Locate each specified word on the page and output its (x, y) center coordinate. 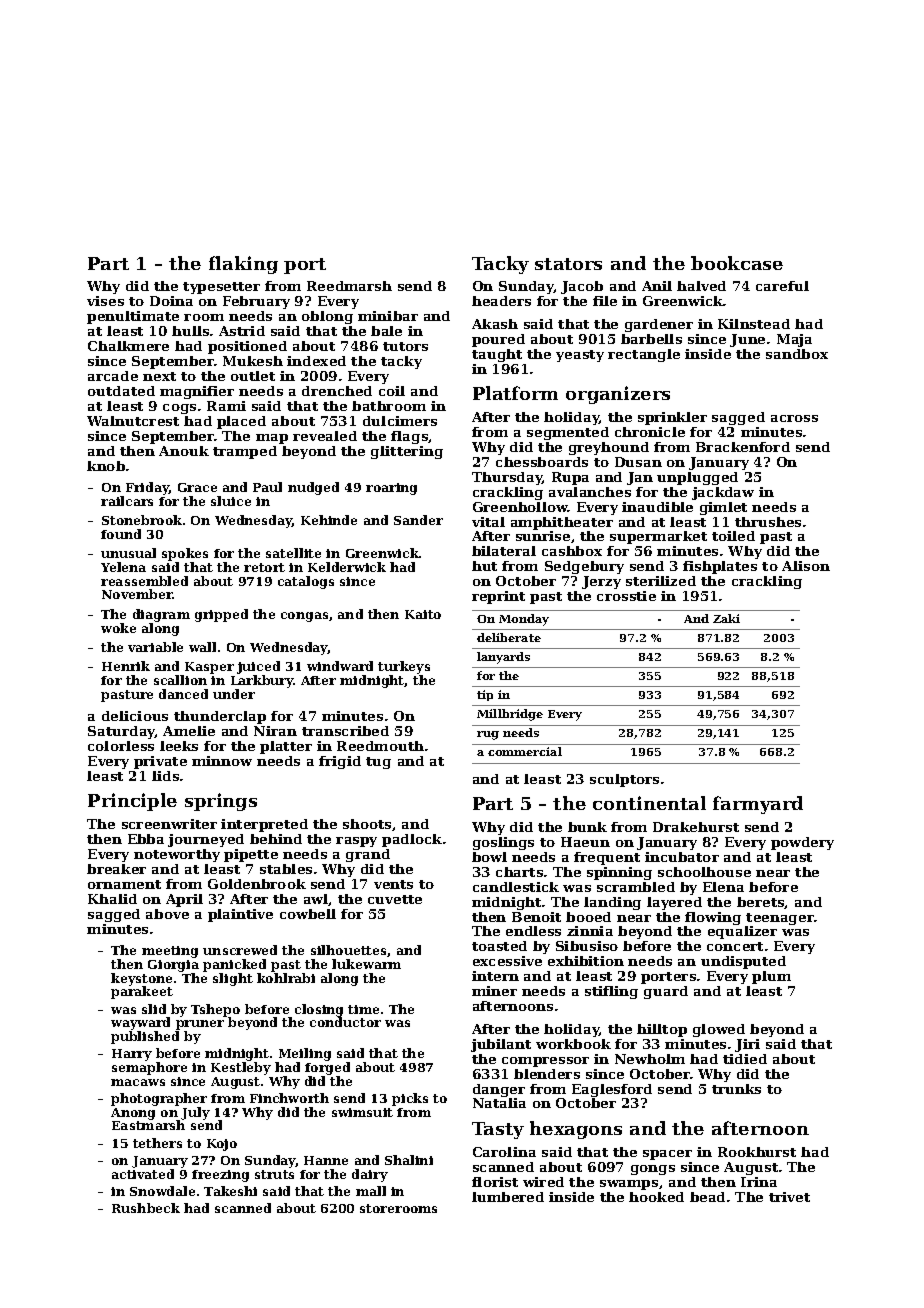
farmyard (758, 805)
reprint (498, 597)
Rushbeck (146, 1208)
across (794, 418)
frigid (340, 762)
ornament (124, 884)
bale (386, 331)
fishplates (720, 567)
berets (761, 903)
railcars (127, 501)
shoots (367, 824)
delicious (135, 716)
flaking (243, 265)
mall (371, 1191)
